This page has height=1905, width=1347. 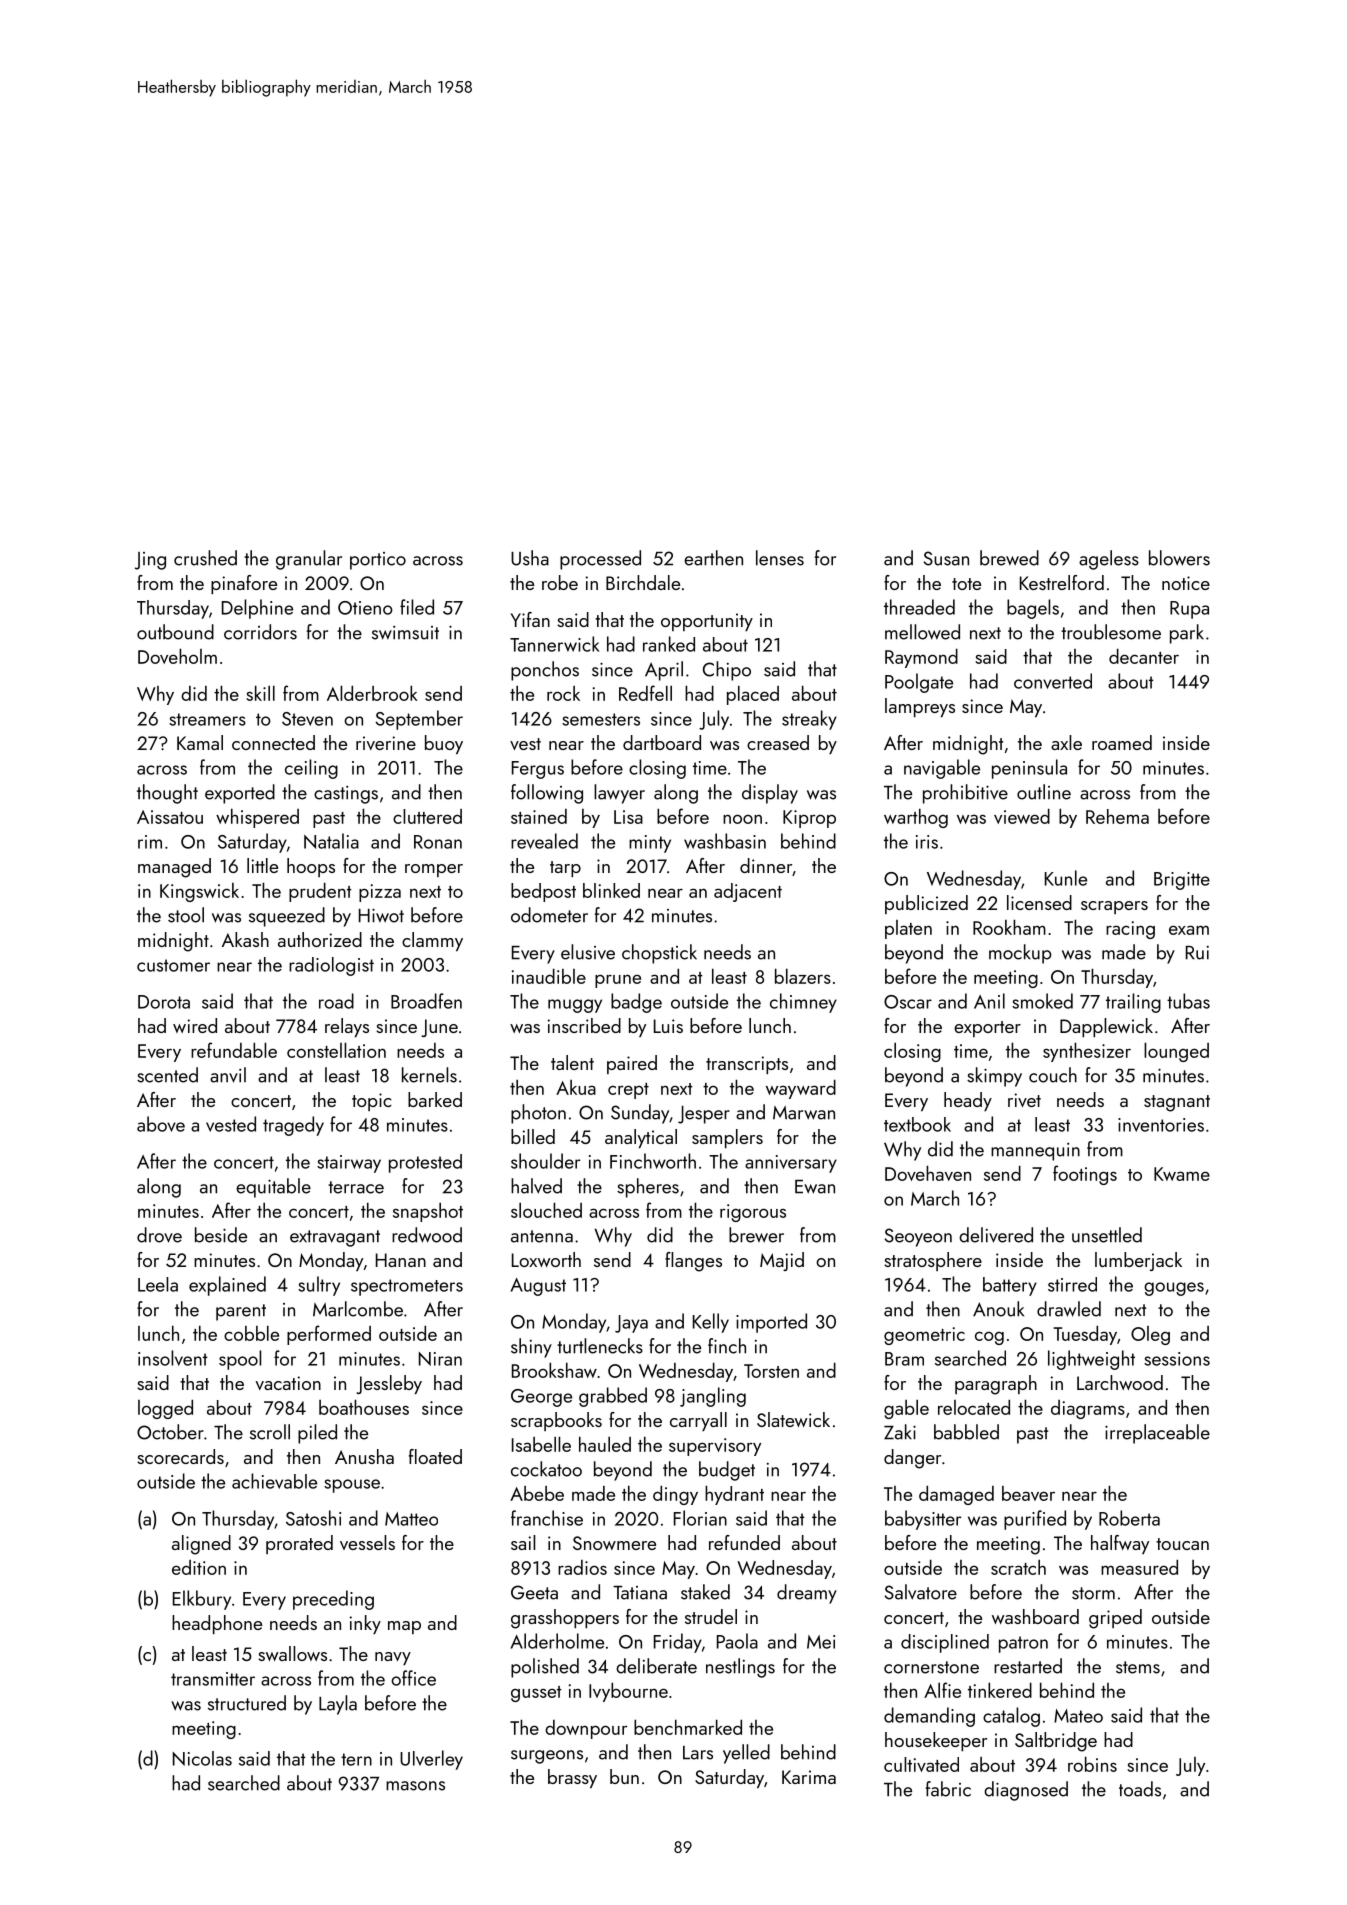 What do you see at coordinates (1066, 878) in the page?
I see `Kunle` at bounding box center [1066, 878].
